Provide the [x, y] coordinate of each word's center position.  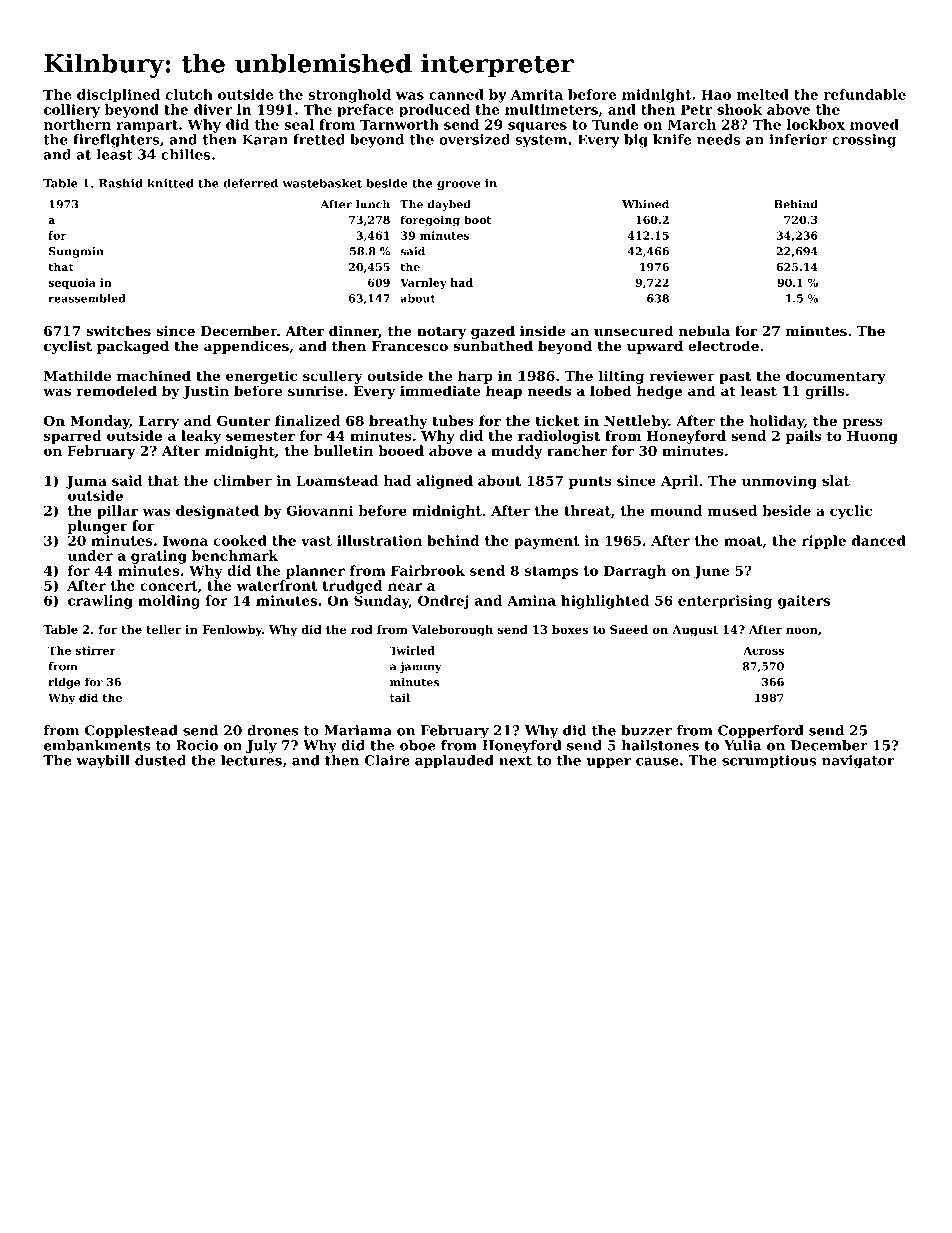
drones [273, 730]
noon [802, 630]
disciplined [118, 96]
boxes [570, 629]
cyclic [851, 512]
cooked [240, 540]
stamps [551, 572]
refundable [865, 94]
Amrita [537, 94]
